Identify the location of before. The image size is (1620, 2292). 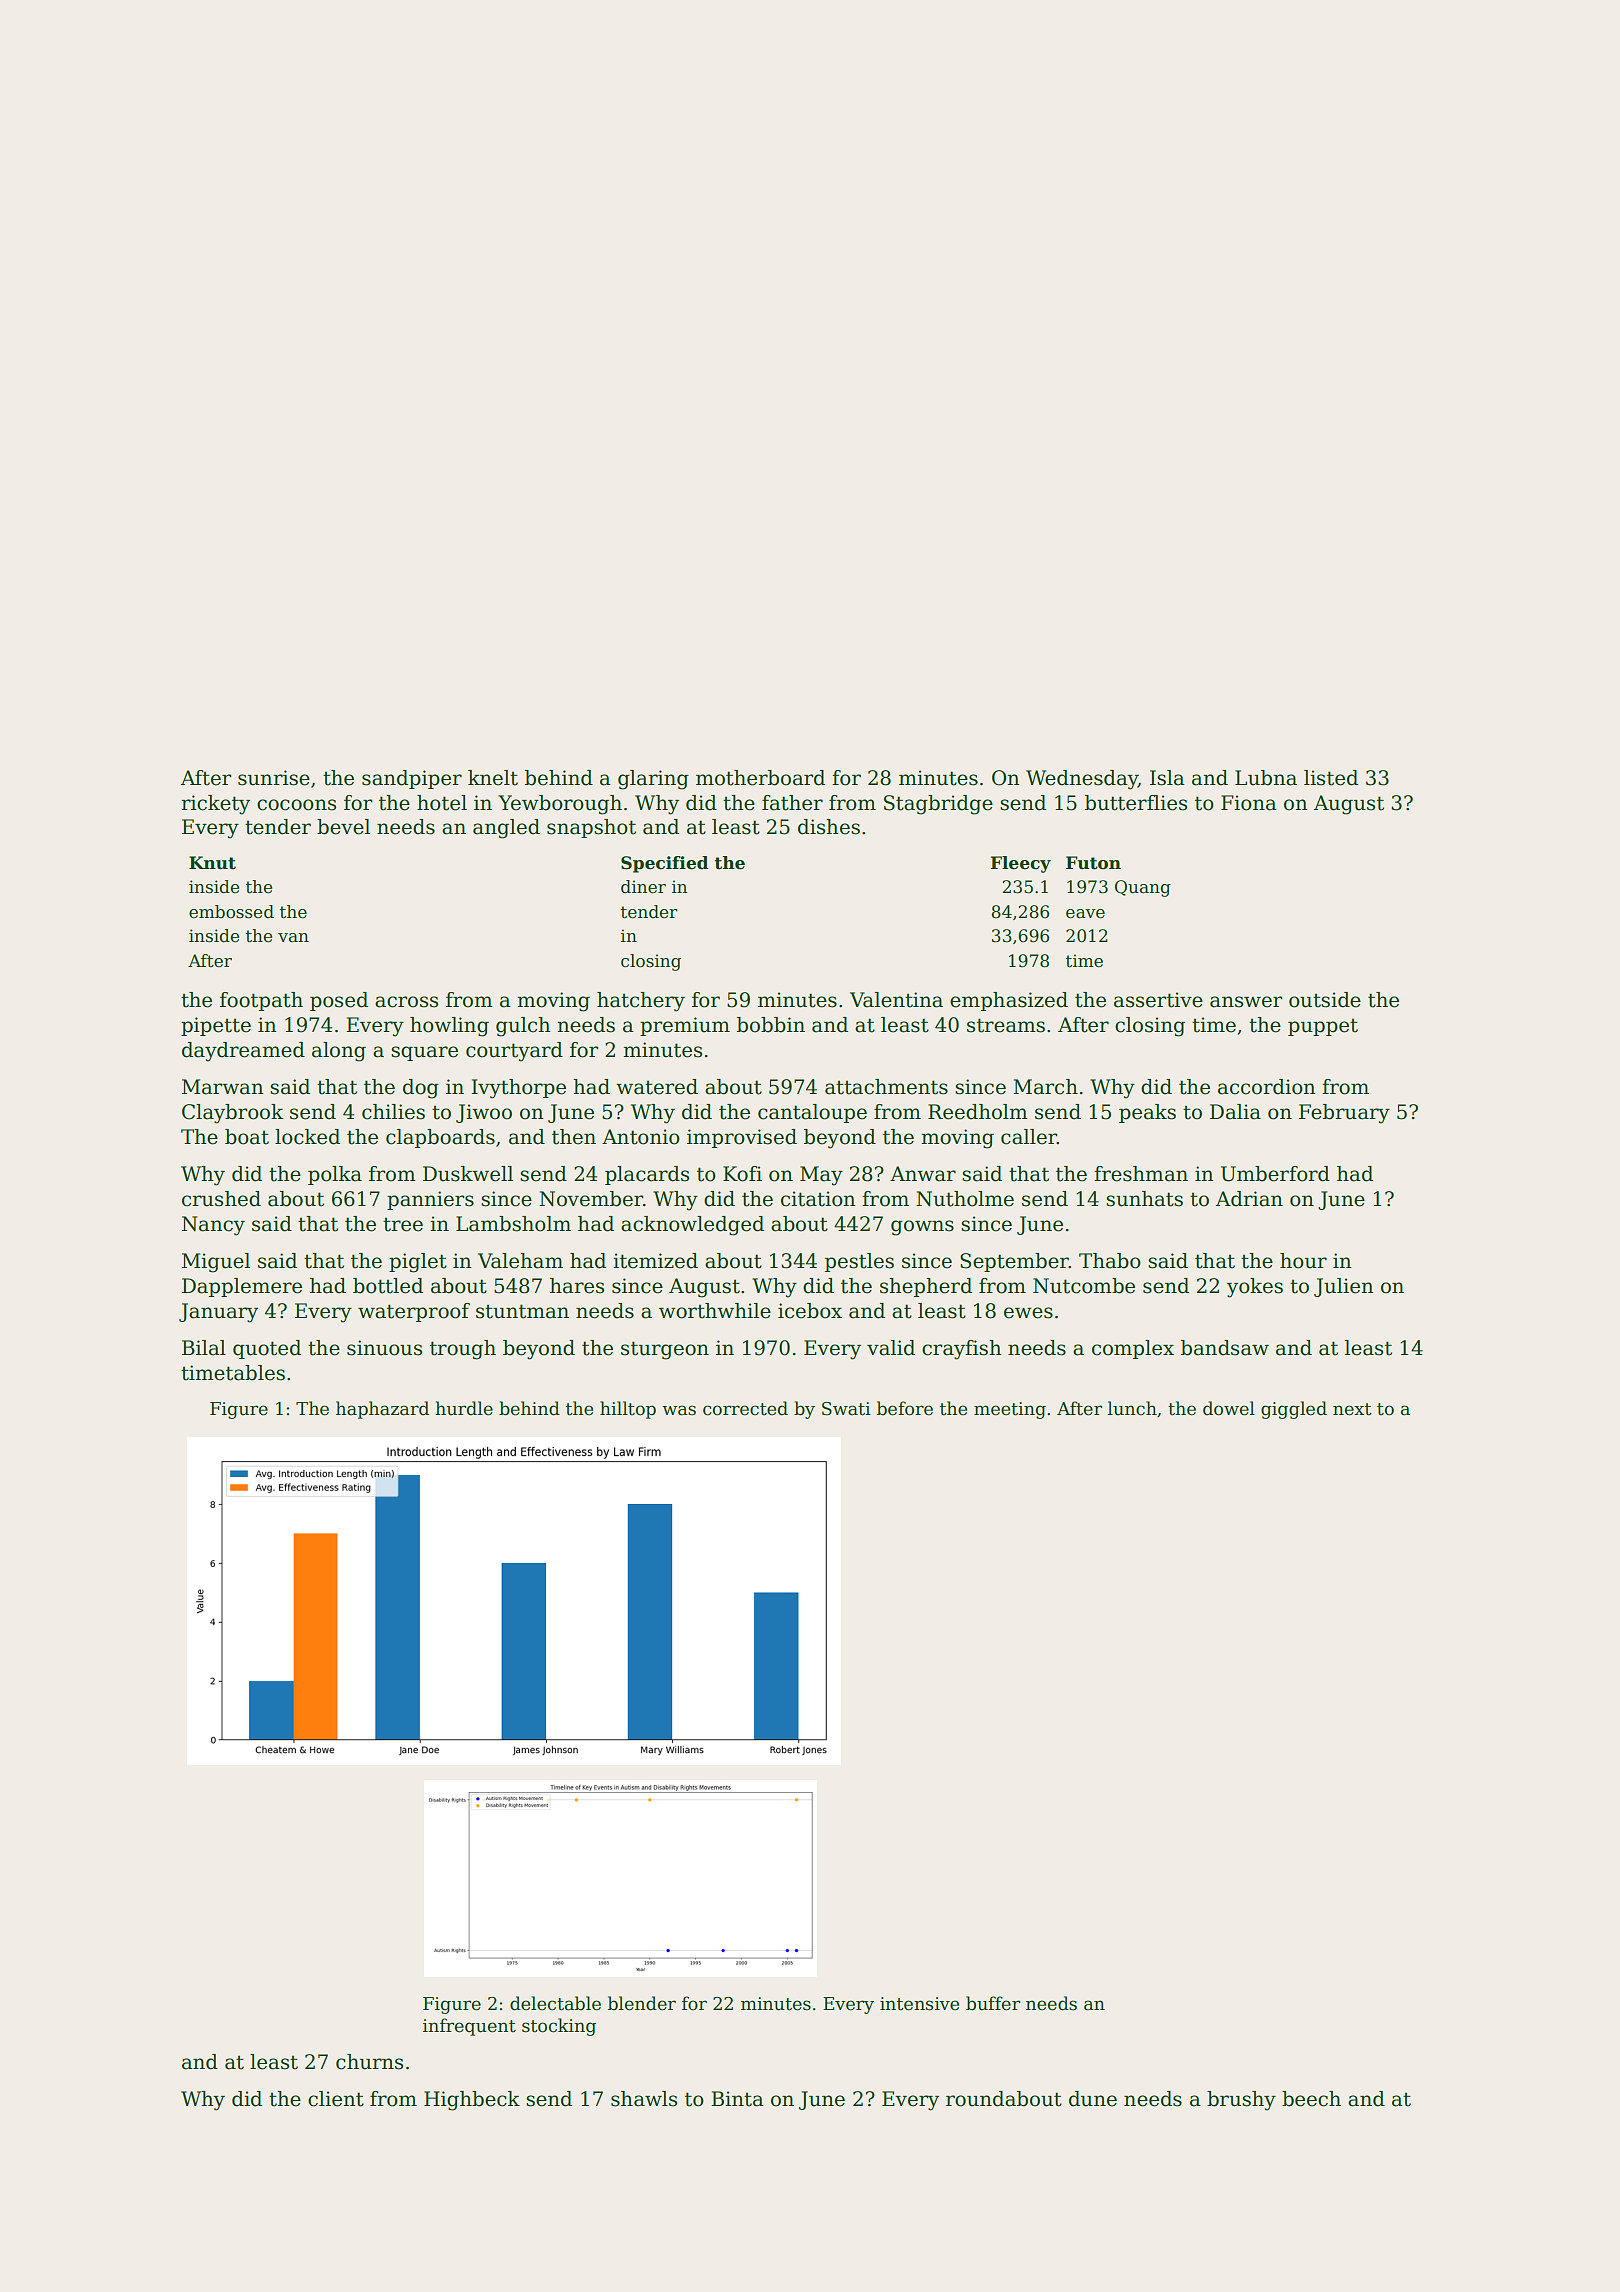
(905, 1408).
